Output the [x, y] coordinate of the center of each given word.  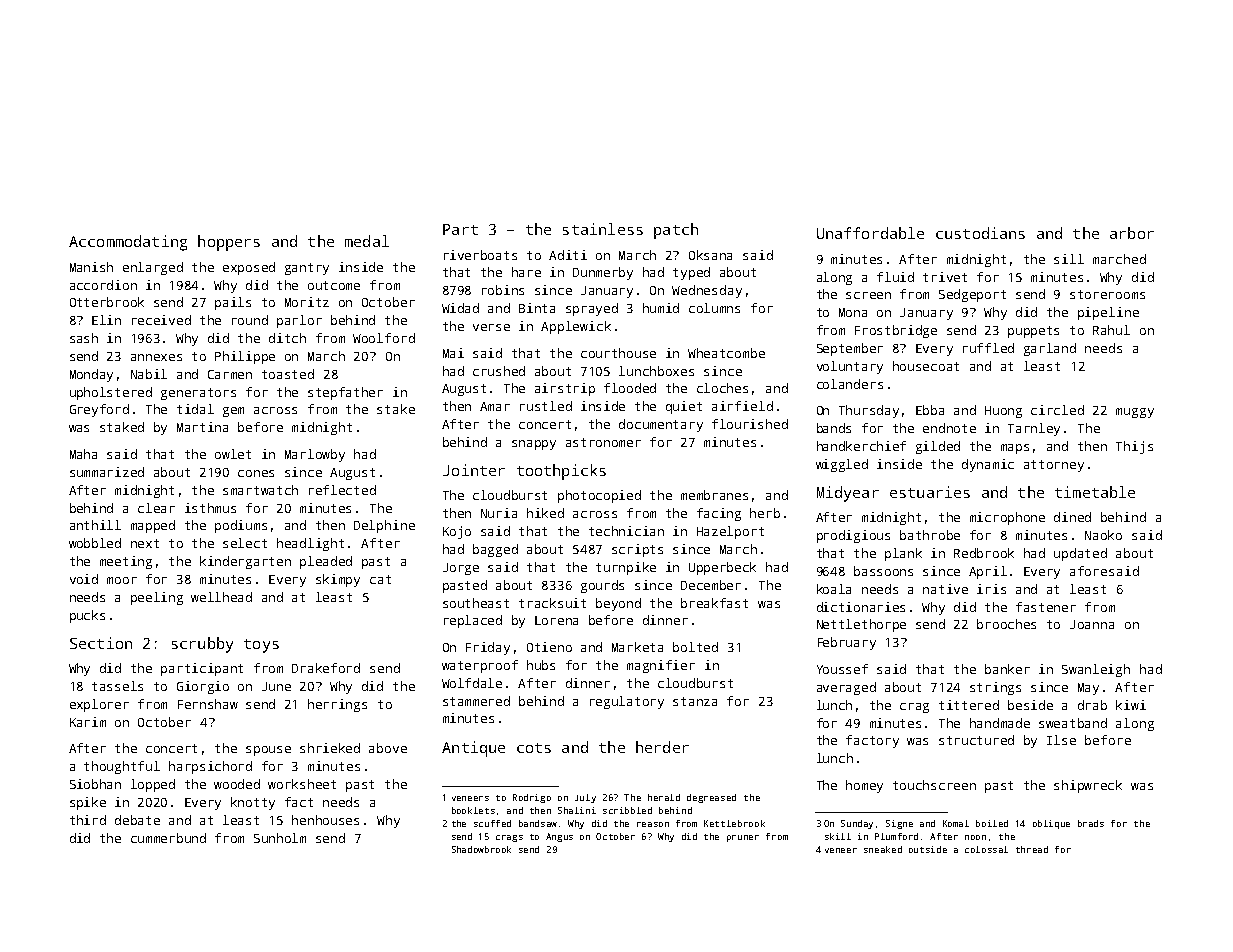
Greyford [99, 410]
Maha [83, 454]
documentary [661, 425]
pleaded [326, 562]
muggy [1135, 413]
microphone [1007, 518]
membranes [714, 495]
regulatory [627, 702]
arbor [1132, 233]
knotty [253, 803]
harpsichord [210, 767]
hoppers [229, 243]
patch [676, 231]
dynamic [988, 465]
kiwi [1131, 705]
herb [765, 513]
